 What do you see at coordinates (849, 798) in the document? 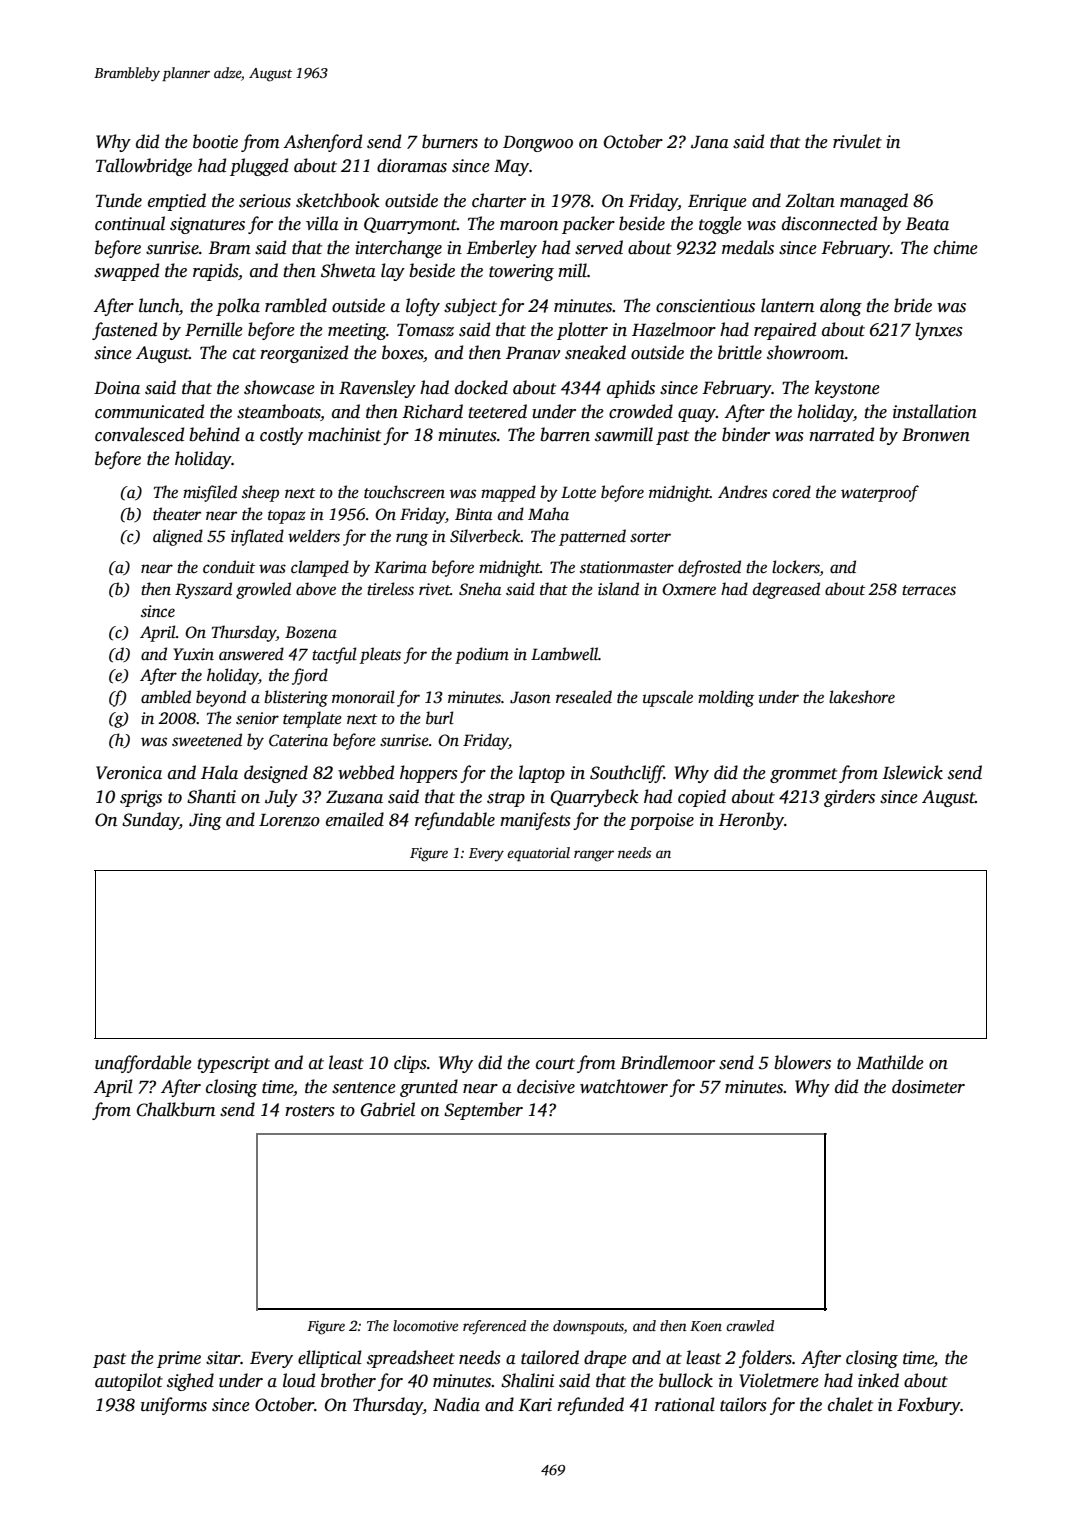
I see `girders` at bounding box center [849, 798].
